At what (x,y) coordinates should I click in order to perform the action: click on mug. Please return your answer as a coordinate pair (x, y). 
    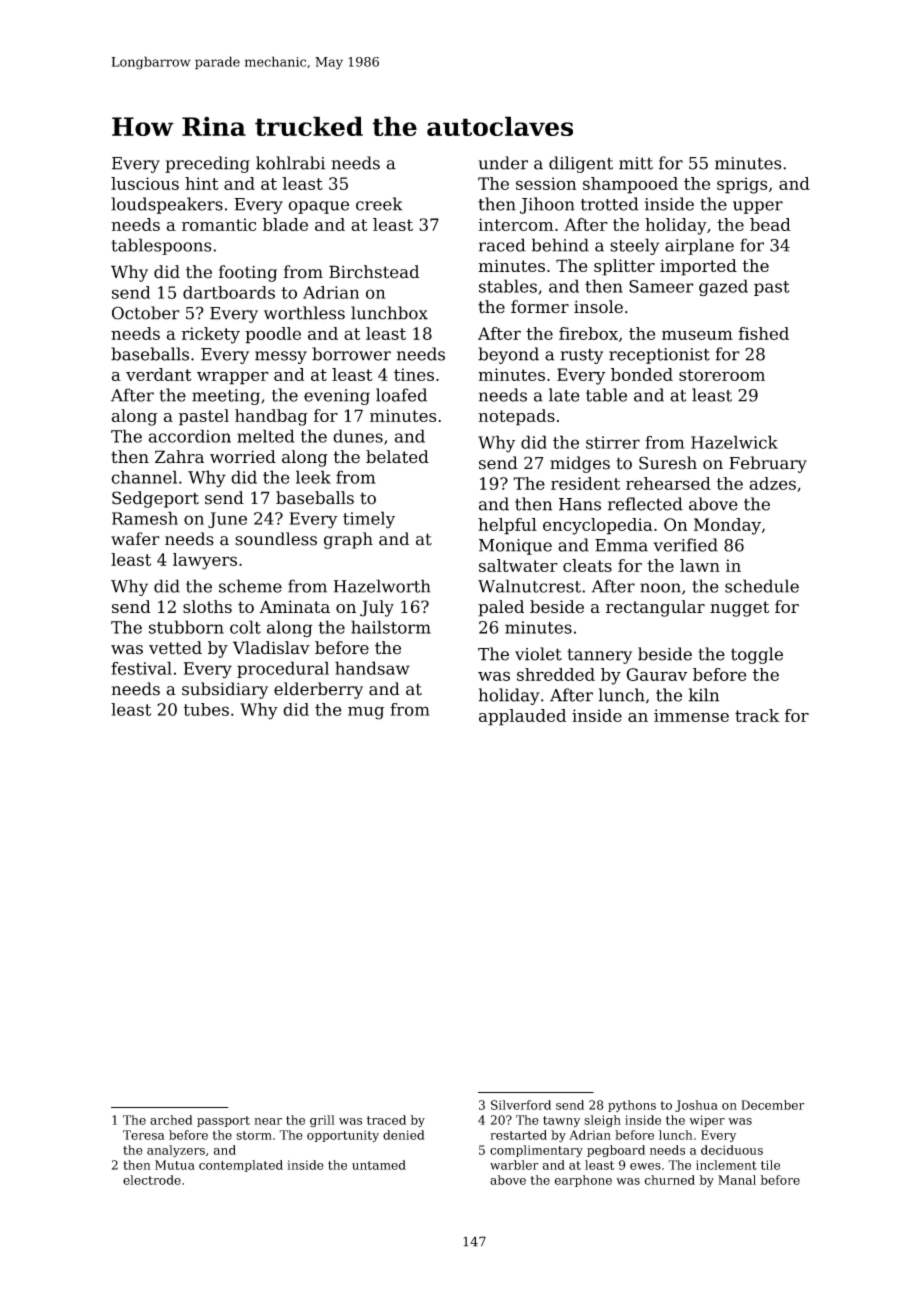
    Looking at the image, I should click on (366, 713).
